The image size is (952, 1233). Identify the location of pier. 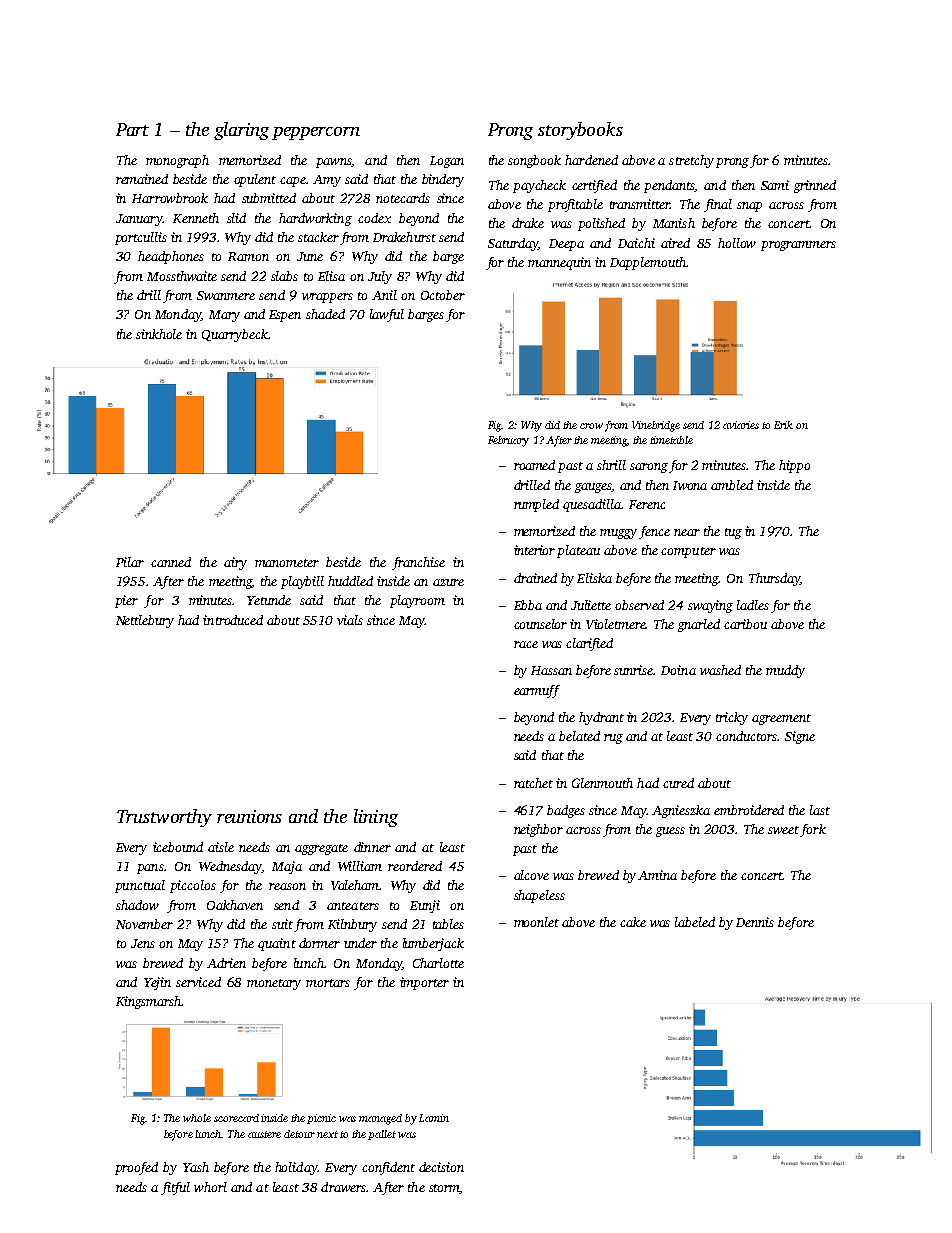
(126, 601).
